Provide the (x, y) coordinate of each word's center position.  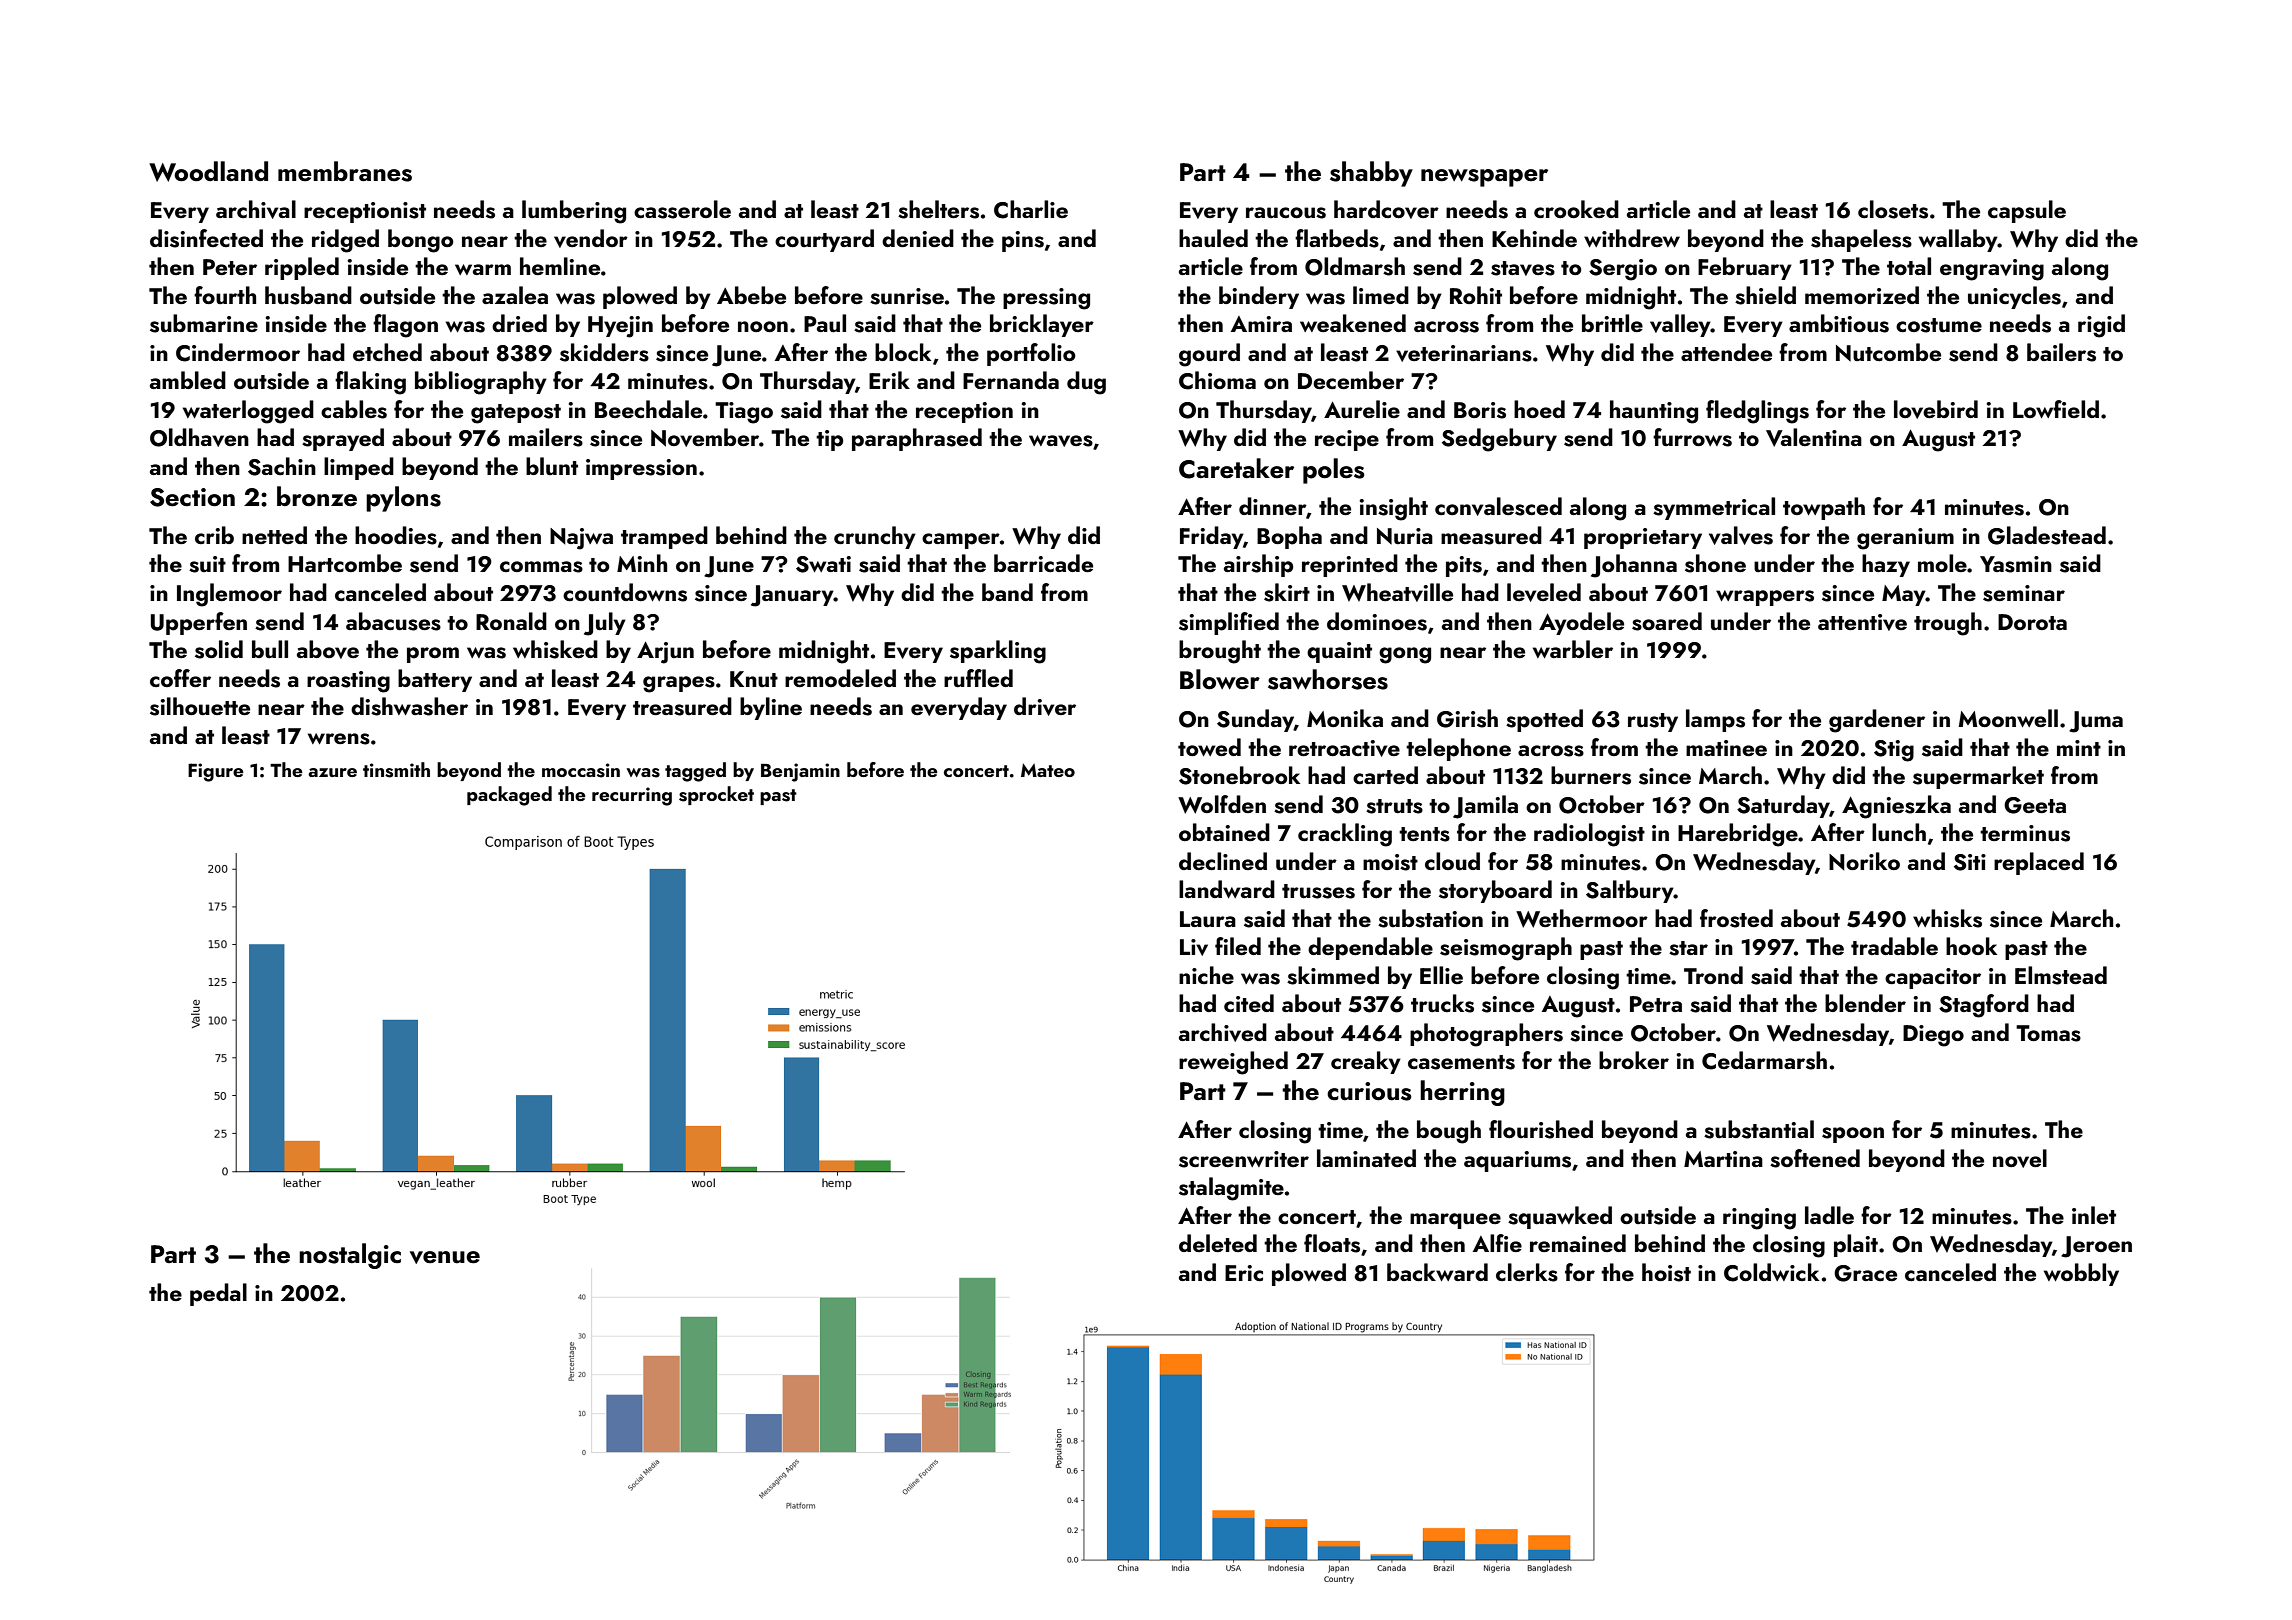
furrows (1692, 437)
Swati (823, 564)
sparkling (998, 652)
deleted (1218, 1243)
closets (1893, 209)
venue (445, 1257)
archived (1223, 1032)
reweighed (1233, 1063)
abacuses (393, 621)
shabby (1371, 174)
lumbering (574, 212)
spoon (1853, 1135)
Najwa (581, 539)
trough (1948, 624)
